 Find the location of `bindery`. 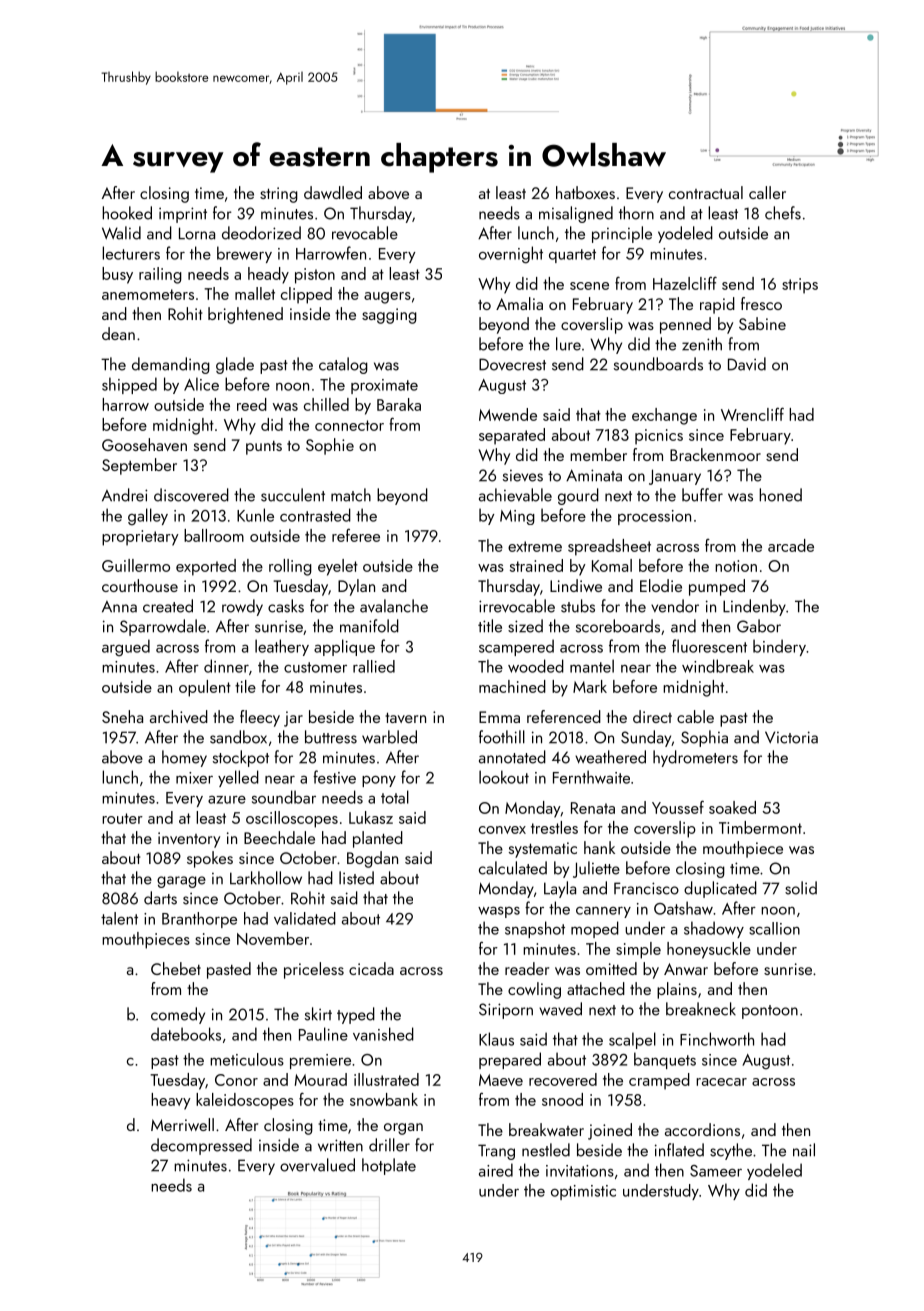

bindery is located at coordinates (779, 647).
